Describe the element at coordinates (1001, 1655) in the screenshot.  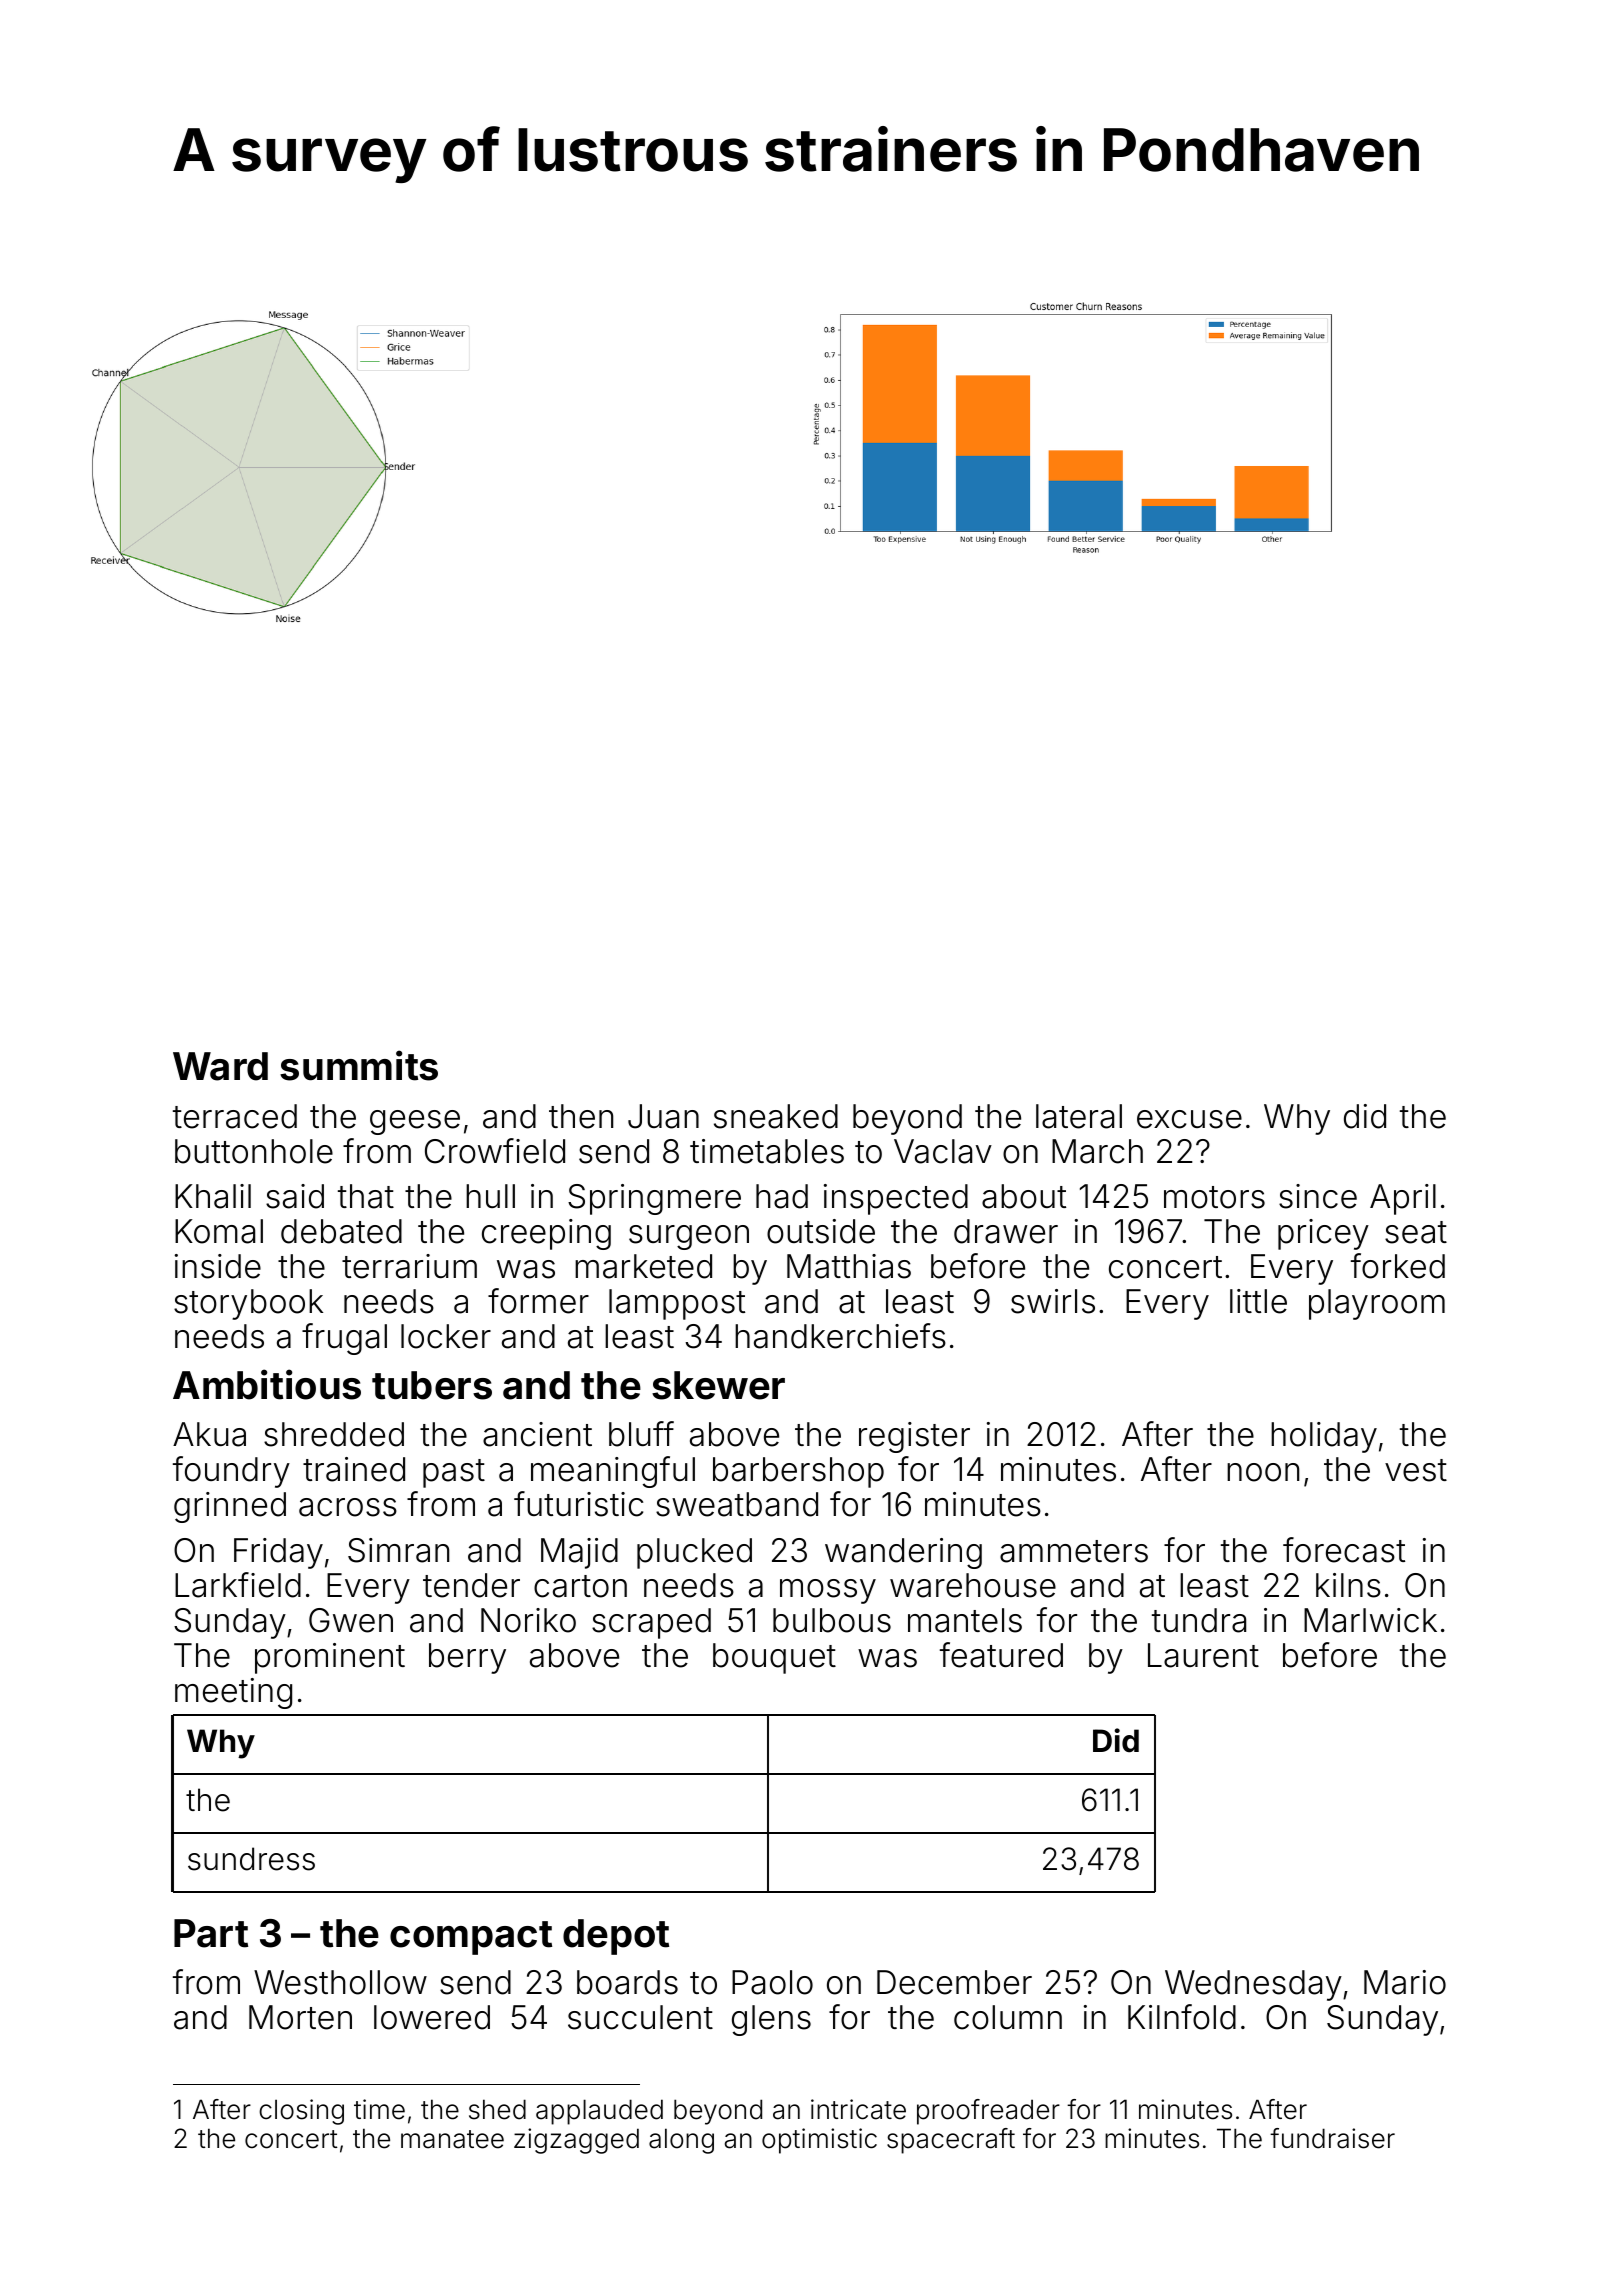
I see `featured` at that location.
